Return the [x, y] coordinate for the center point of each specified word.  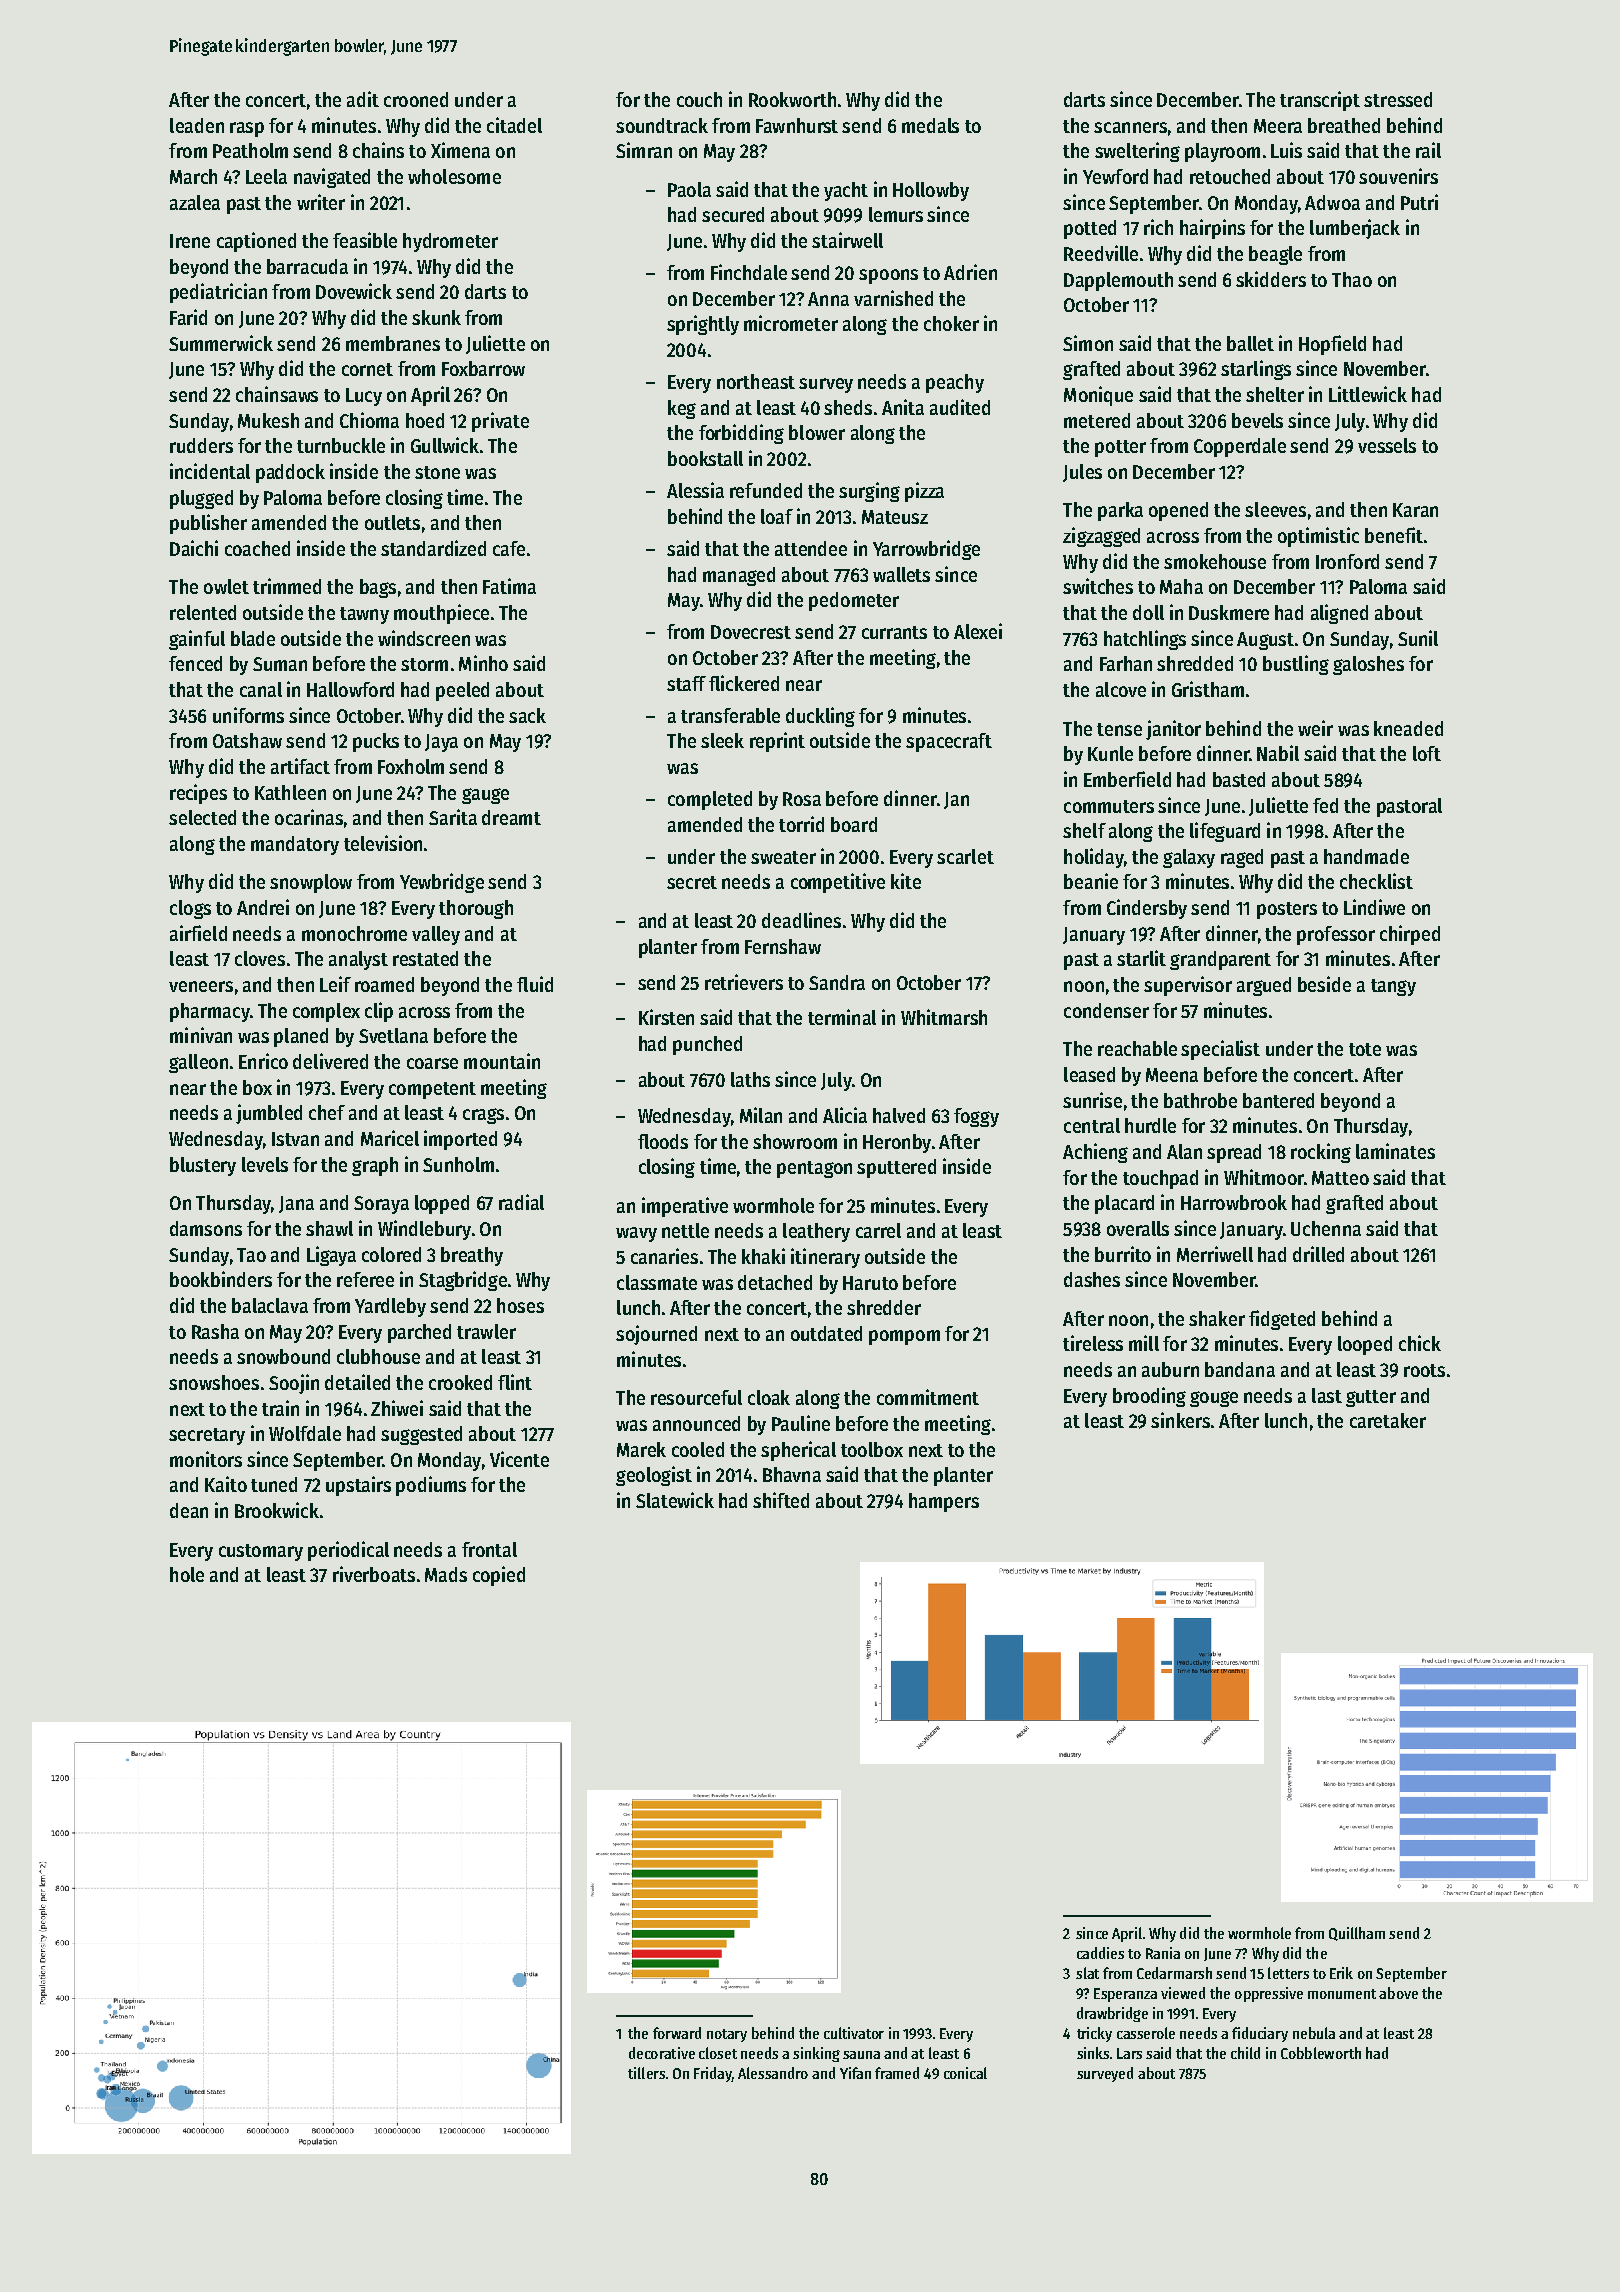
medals [930, 125]
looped [1365, 1345]
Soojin [294, 1384]
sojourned [656, 1335]
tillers [646, 2073]
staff [686, 683]
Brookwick [277, 1510]
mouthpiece [441, 614]
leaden [197, 125]
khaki [763, 1256]
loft [1427, 753]
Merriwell [1215, 1254]
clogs [190, 909]
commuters [1109, 806]
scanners [1130, 127]
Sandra [837, 982]
